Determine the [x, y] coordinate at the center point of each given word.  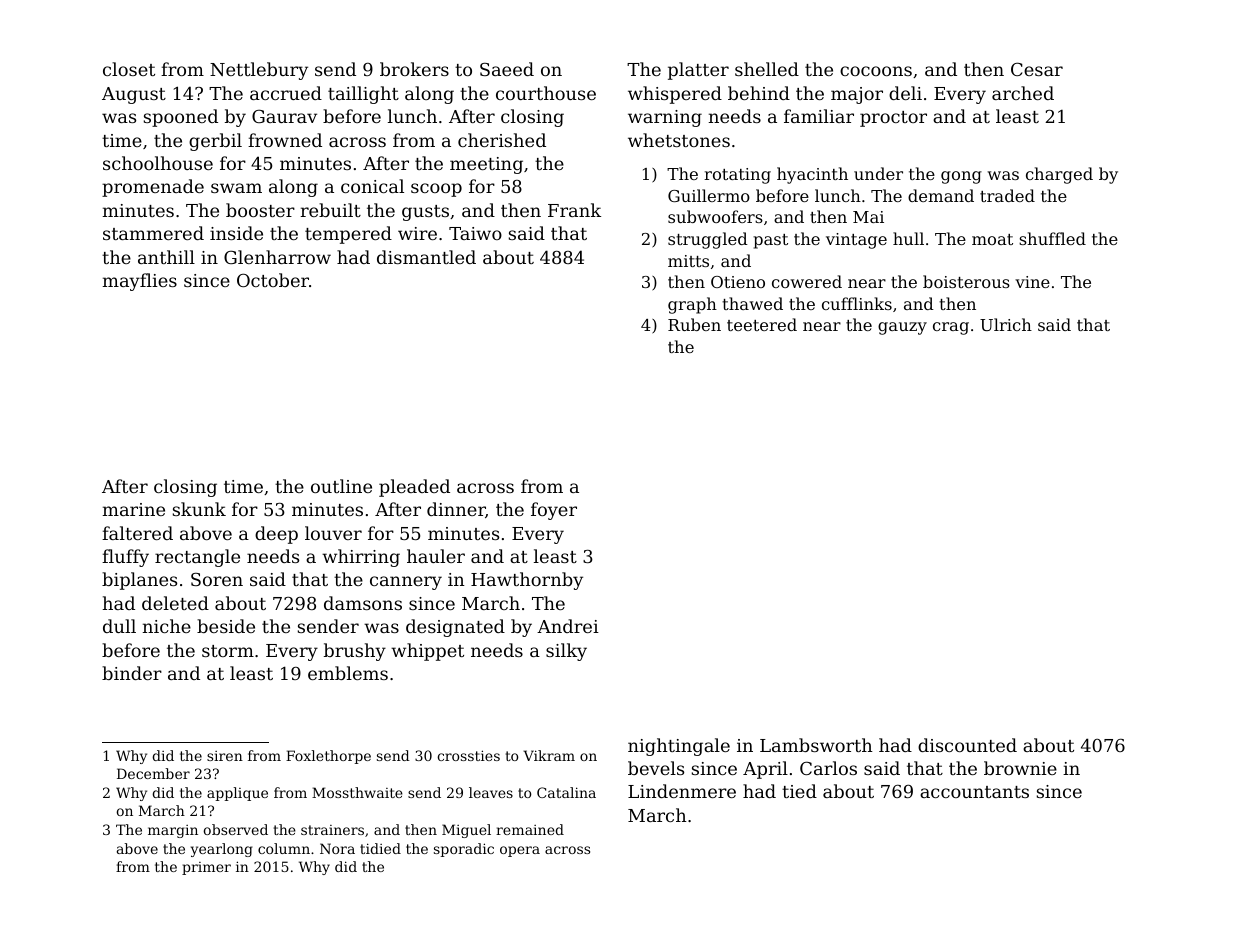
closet [129, 69]
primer [206, 868]
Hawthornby [527, 581]
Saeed [507, 69]
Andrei [568, 626]
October [273, 280]
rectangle [197, 558]
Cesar [1037, 69]
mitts [688, 261]
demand [941, 195]
